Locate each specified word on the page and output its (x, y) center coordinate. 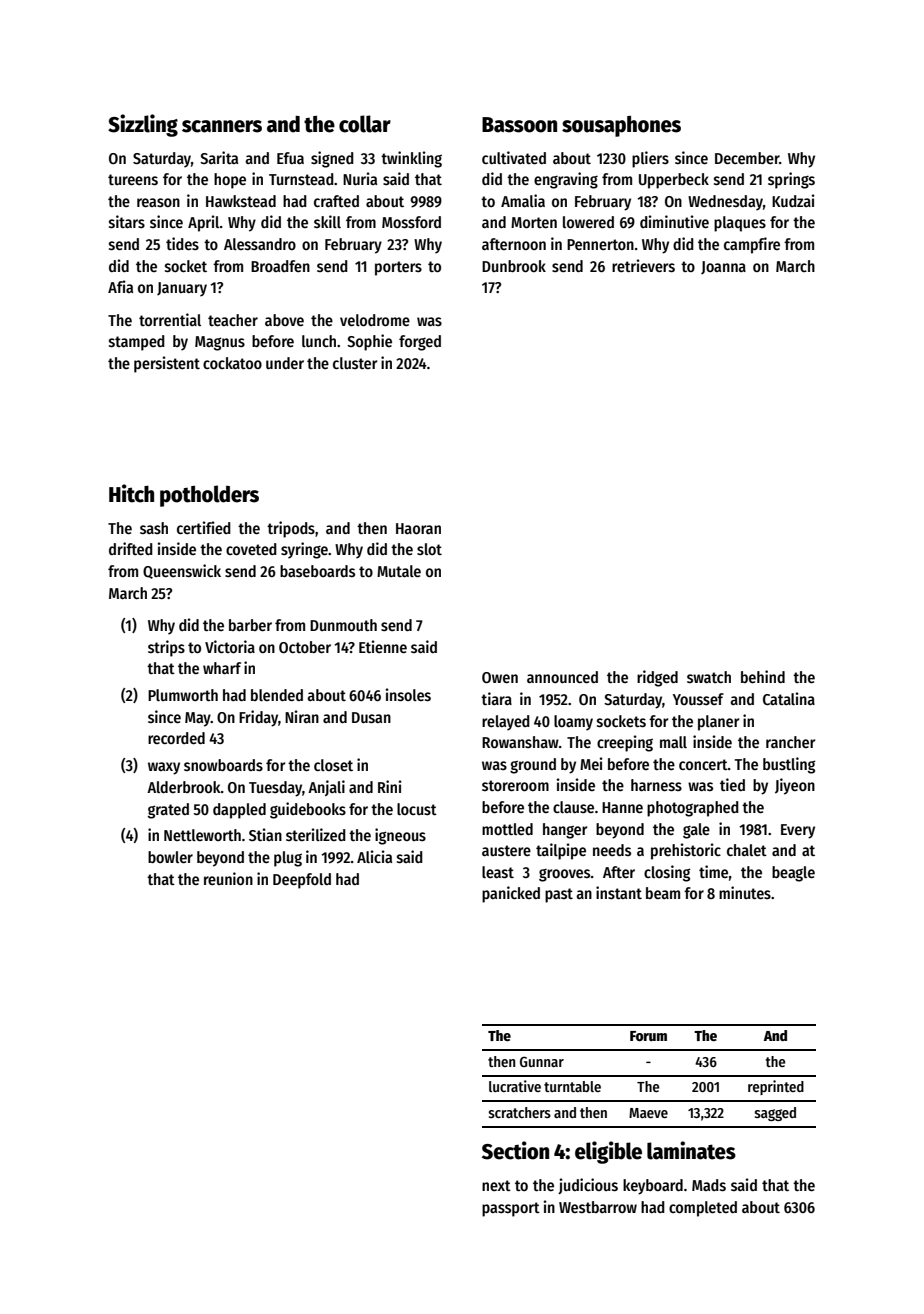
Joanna (723, 267)
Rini (390, 786)
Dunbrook (514, 266)
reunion (228, 878)
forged (420, 343)
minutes (745, 892)
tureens (133, 180)
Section (515, 1150)
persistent (167, 364)
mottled (507, 829)
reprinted (776, 1087)
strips (166, 648)
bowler (170, 857)
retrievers (643, 266)
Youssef (698, 699)
